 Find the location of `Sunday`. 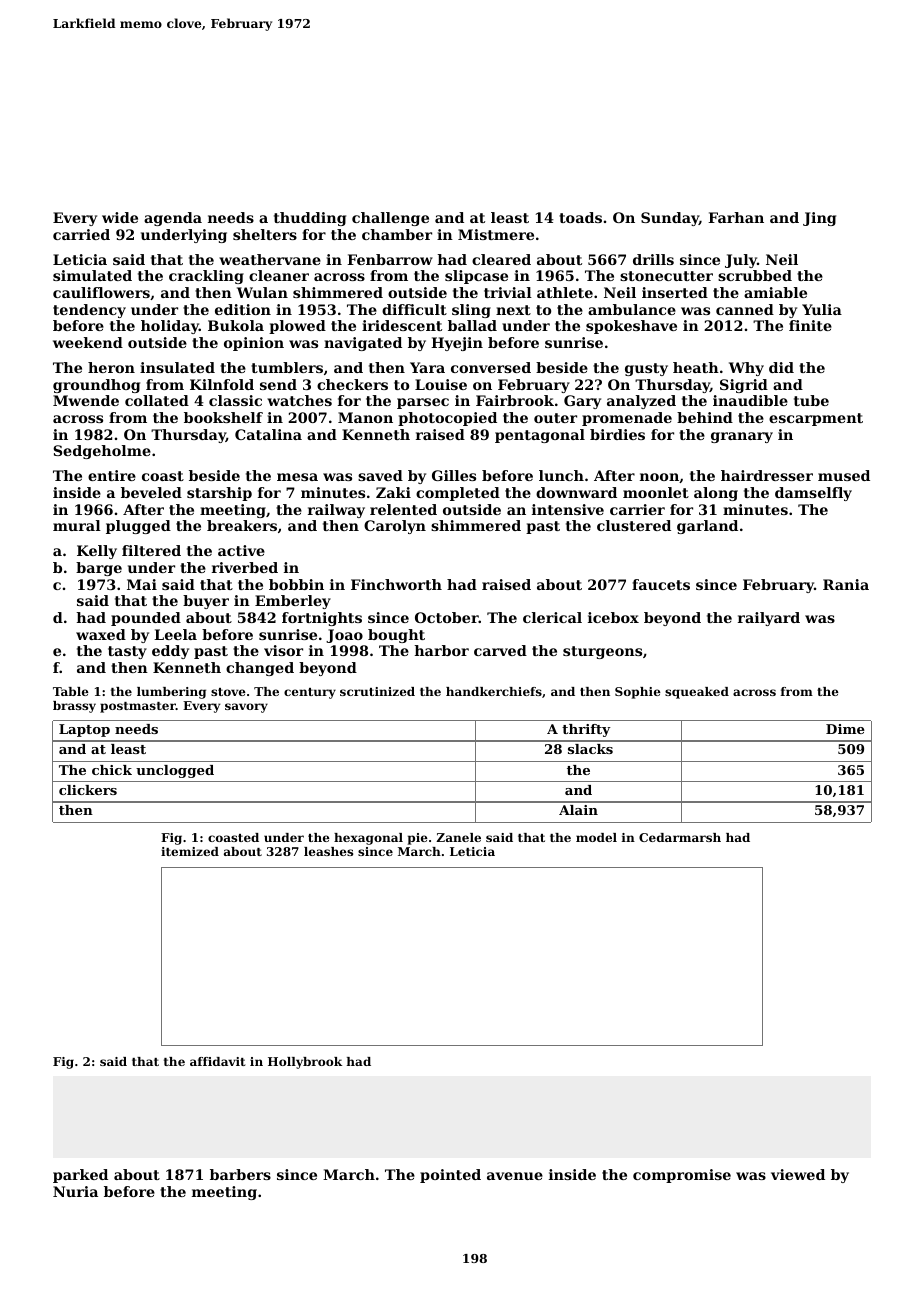

Sunday is located at coordinates (670, 219).
